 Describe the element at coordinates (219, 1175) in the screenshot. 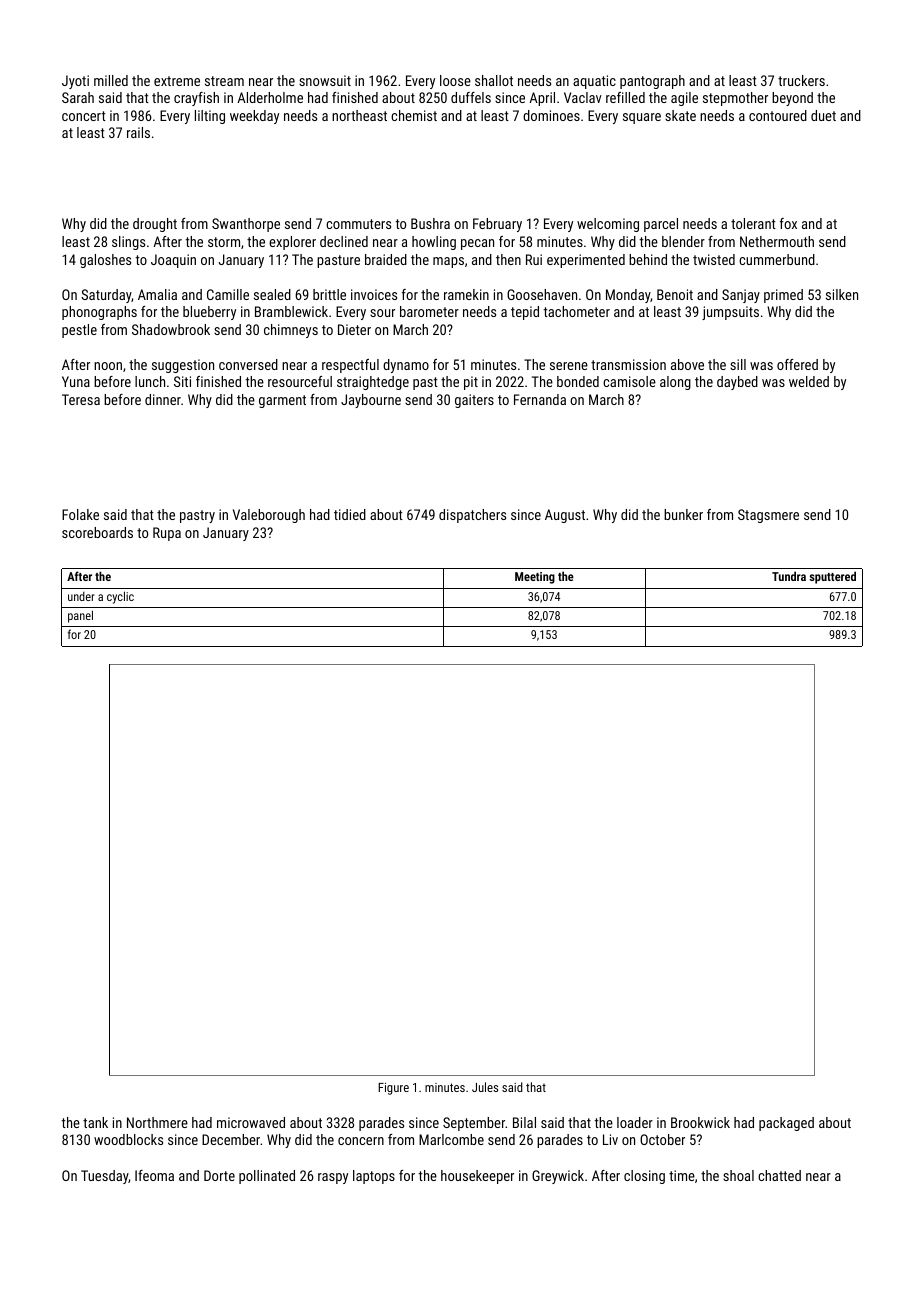

I see `Dorte` at that location.
